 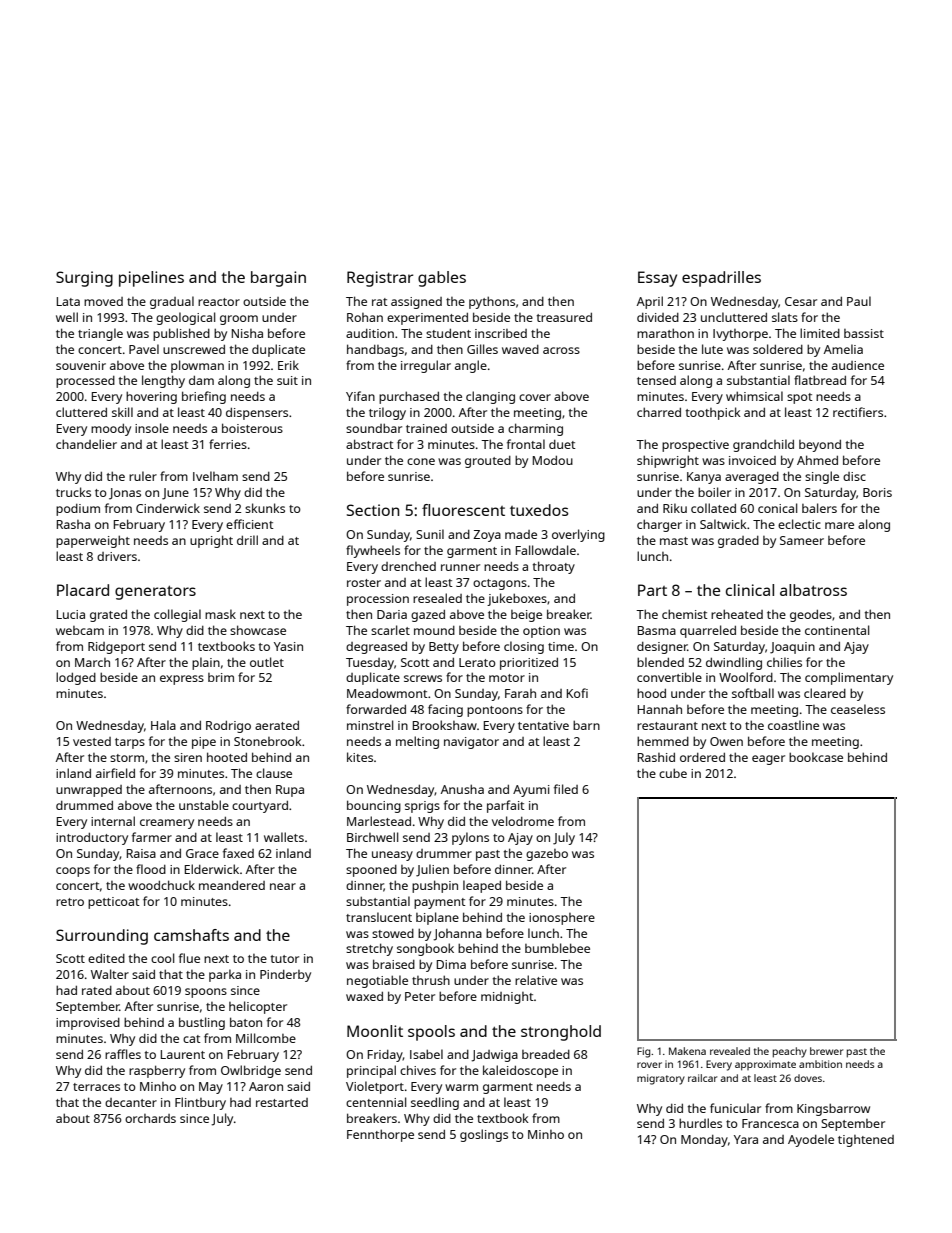 What do you see at coordinates (84, 279) in the image?
I see `Surging` at bounding box center [84, 279].
